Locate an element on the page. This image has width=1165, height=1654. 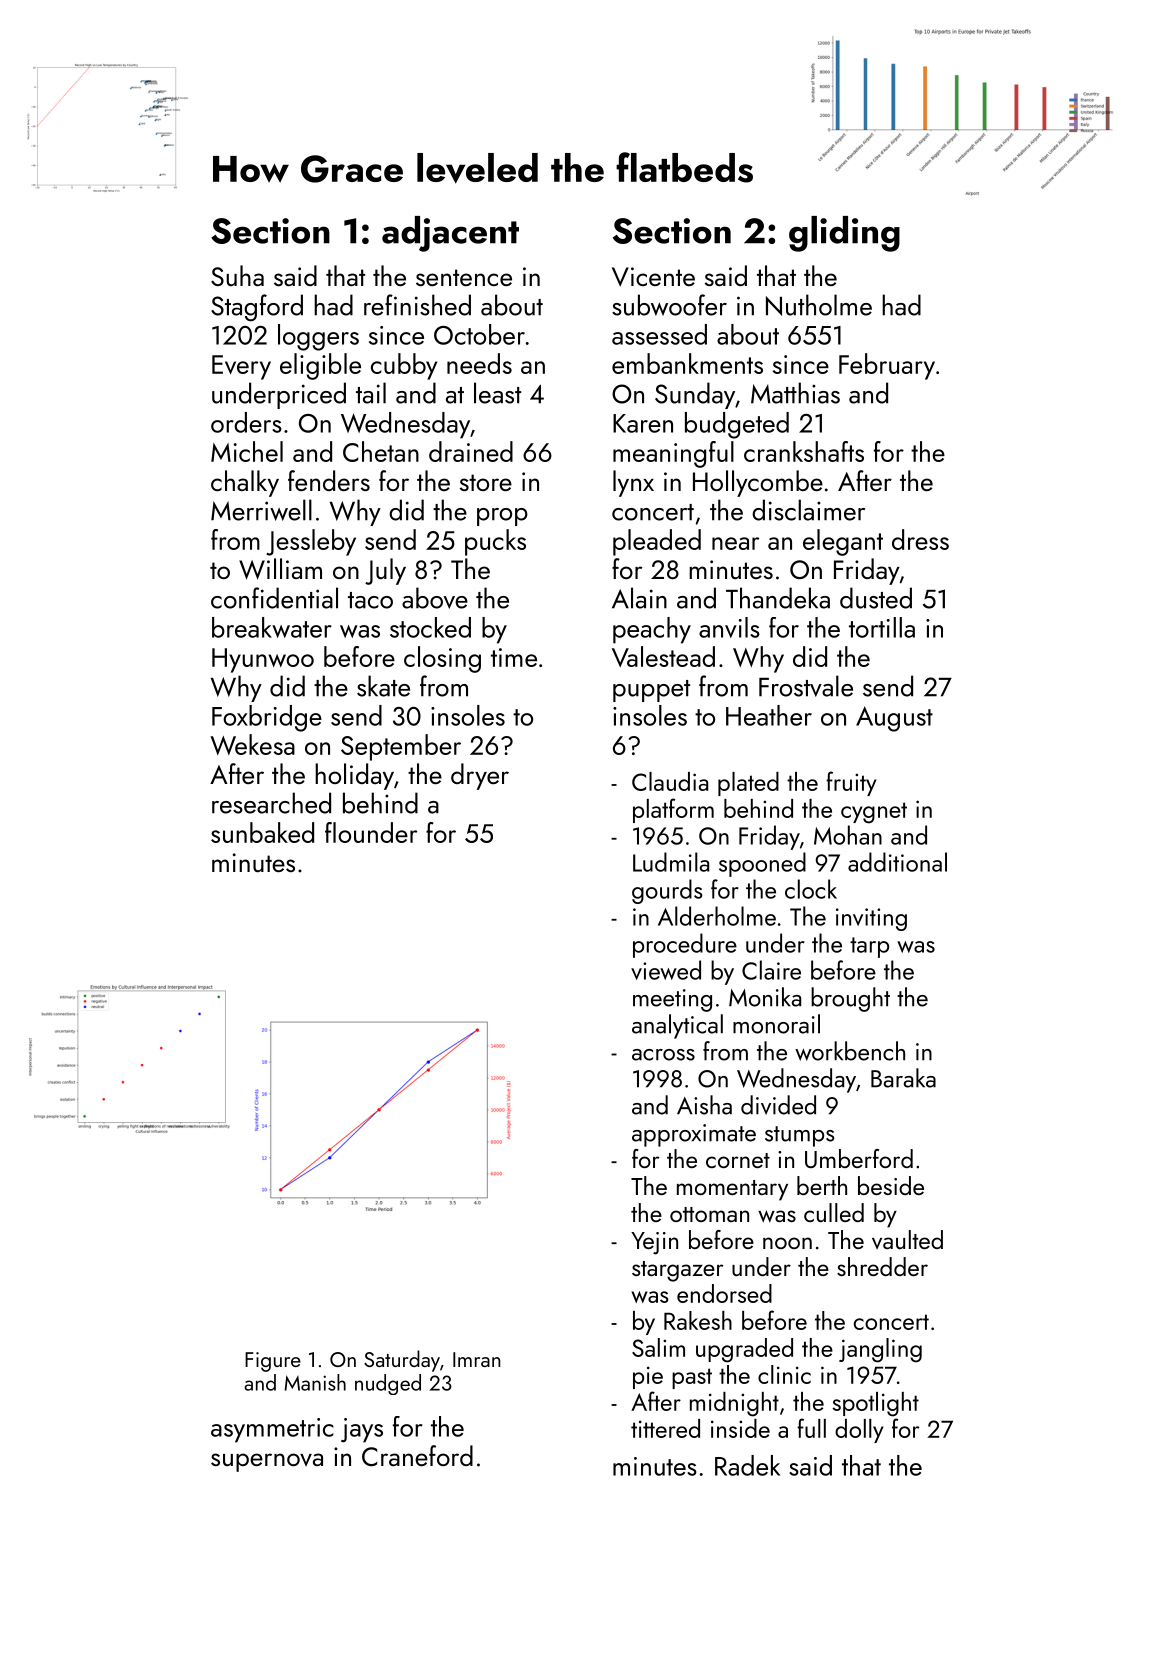
Imran is located at coordinates (477, 1359).
